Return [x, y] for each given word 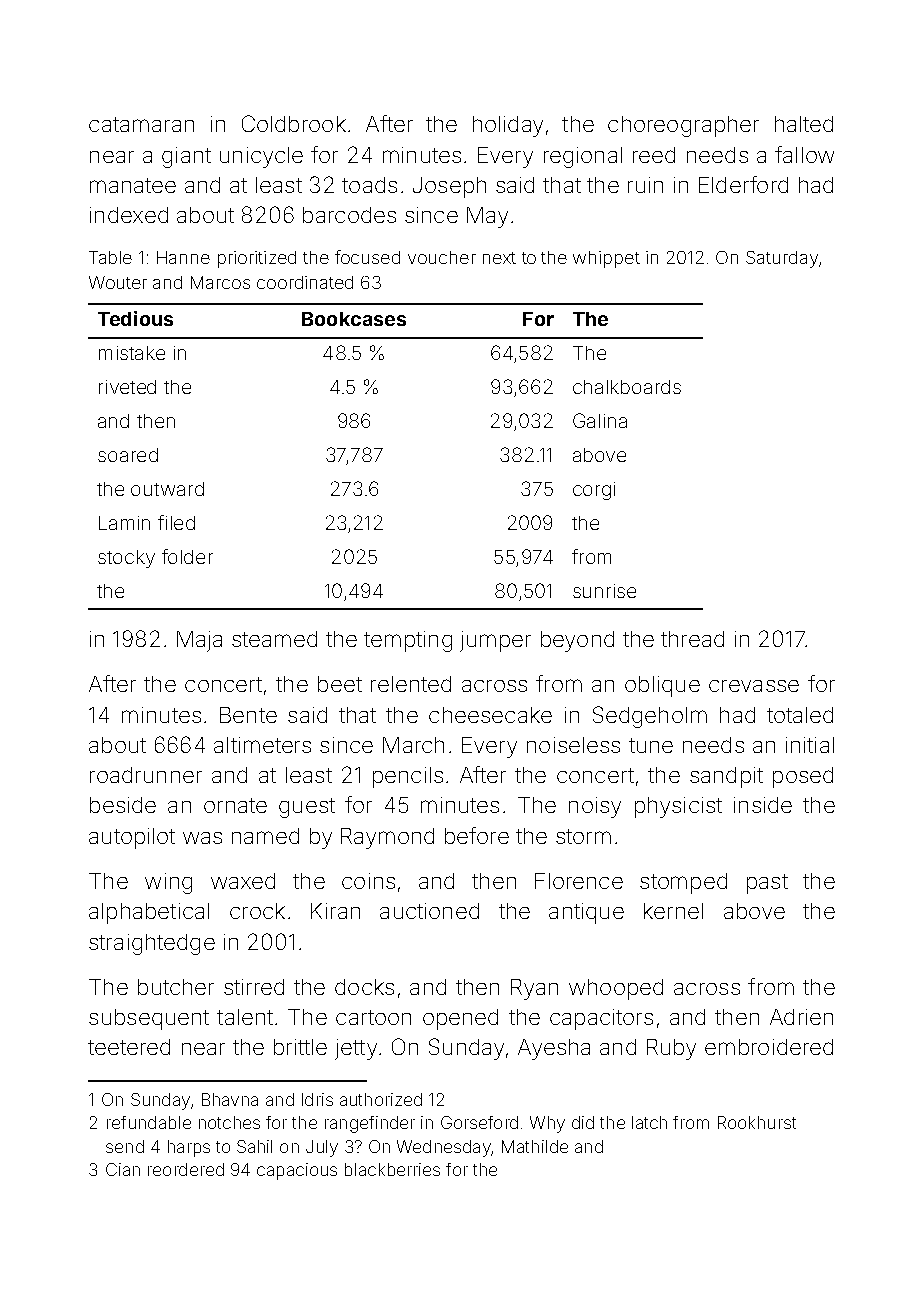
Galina [600, 420]
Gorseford [479, 1122]
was [202, 838]
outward [167, 489]
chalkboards [627, 387]
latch [649, 1122]
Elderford [743, 184]
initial [810, 745]
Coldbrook [294, 123]
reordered [186, 1169]
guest [307, 808]
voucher [442, 257]
